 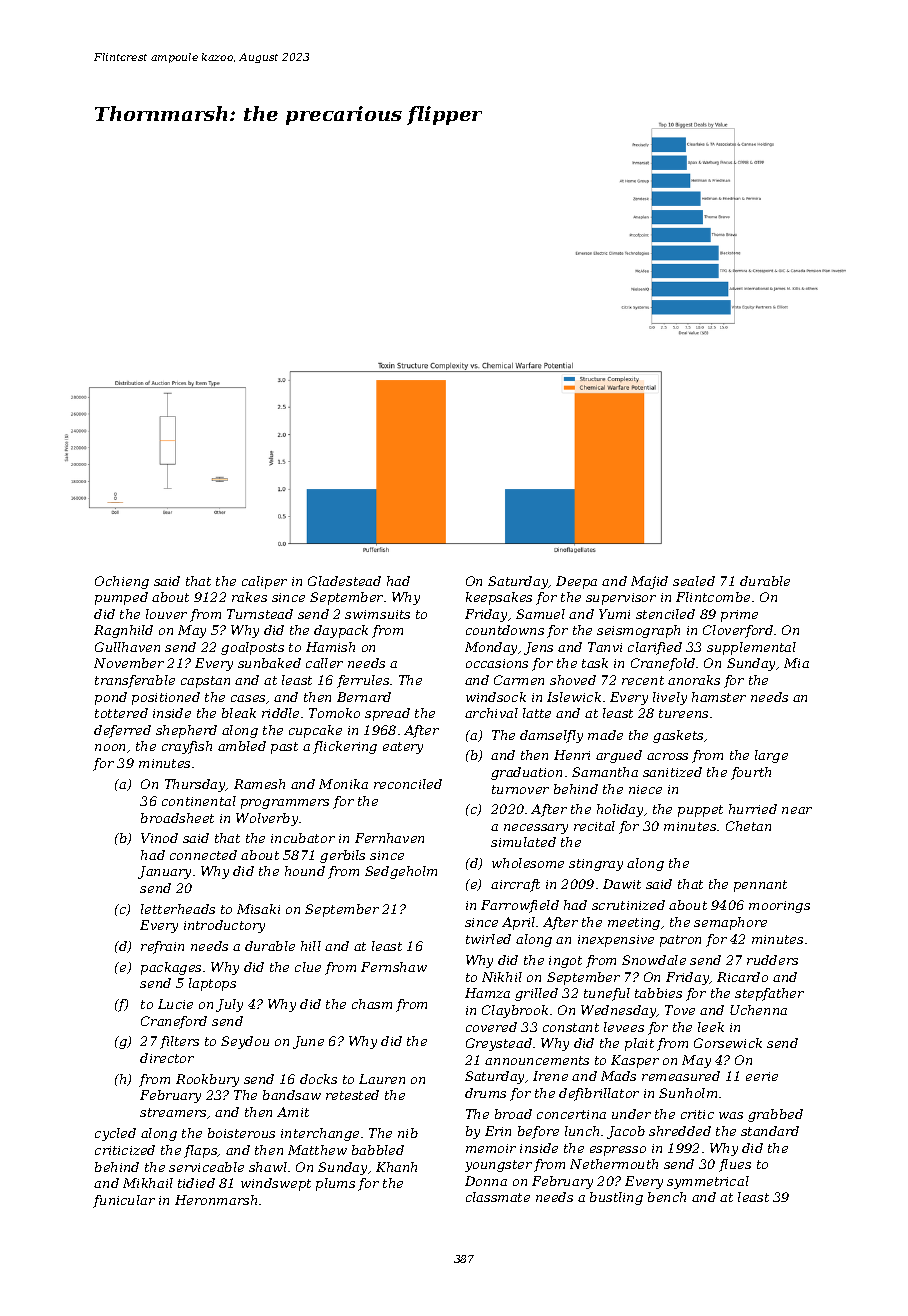 I want to click on Fernshaw, so click(x=394, y=967).
